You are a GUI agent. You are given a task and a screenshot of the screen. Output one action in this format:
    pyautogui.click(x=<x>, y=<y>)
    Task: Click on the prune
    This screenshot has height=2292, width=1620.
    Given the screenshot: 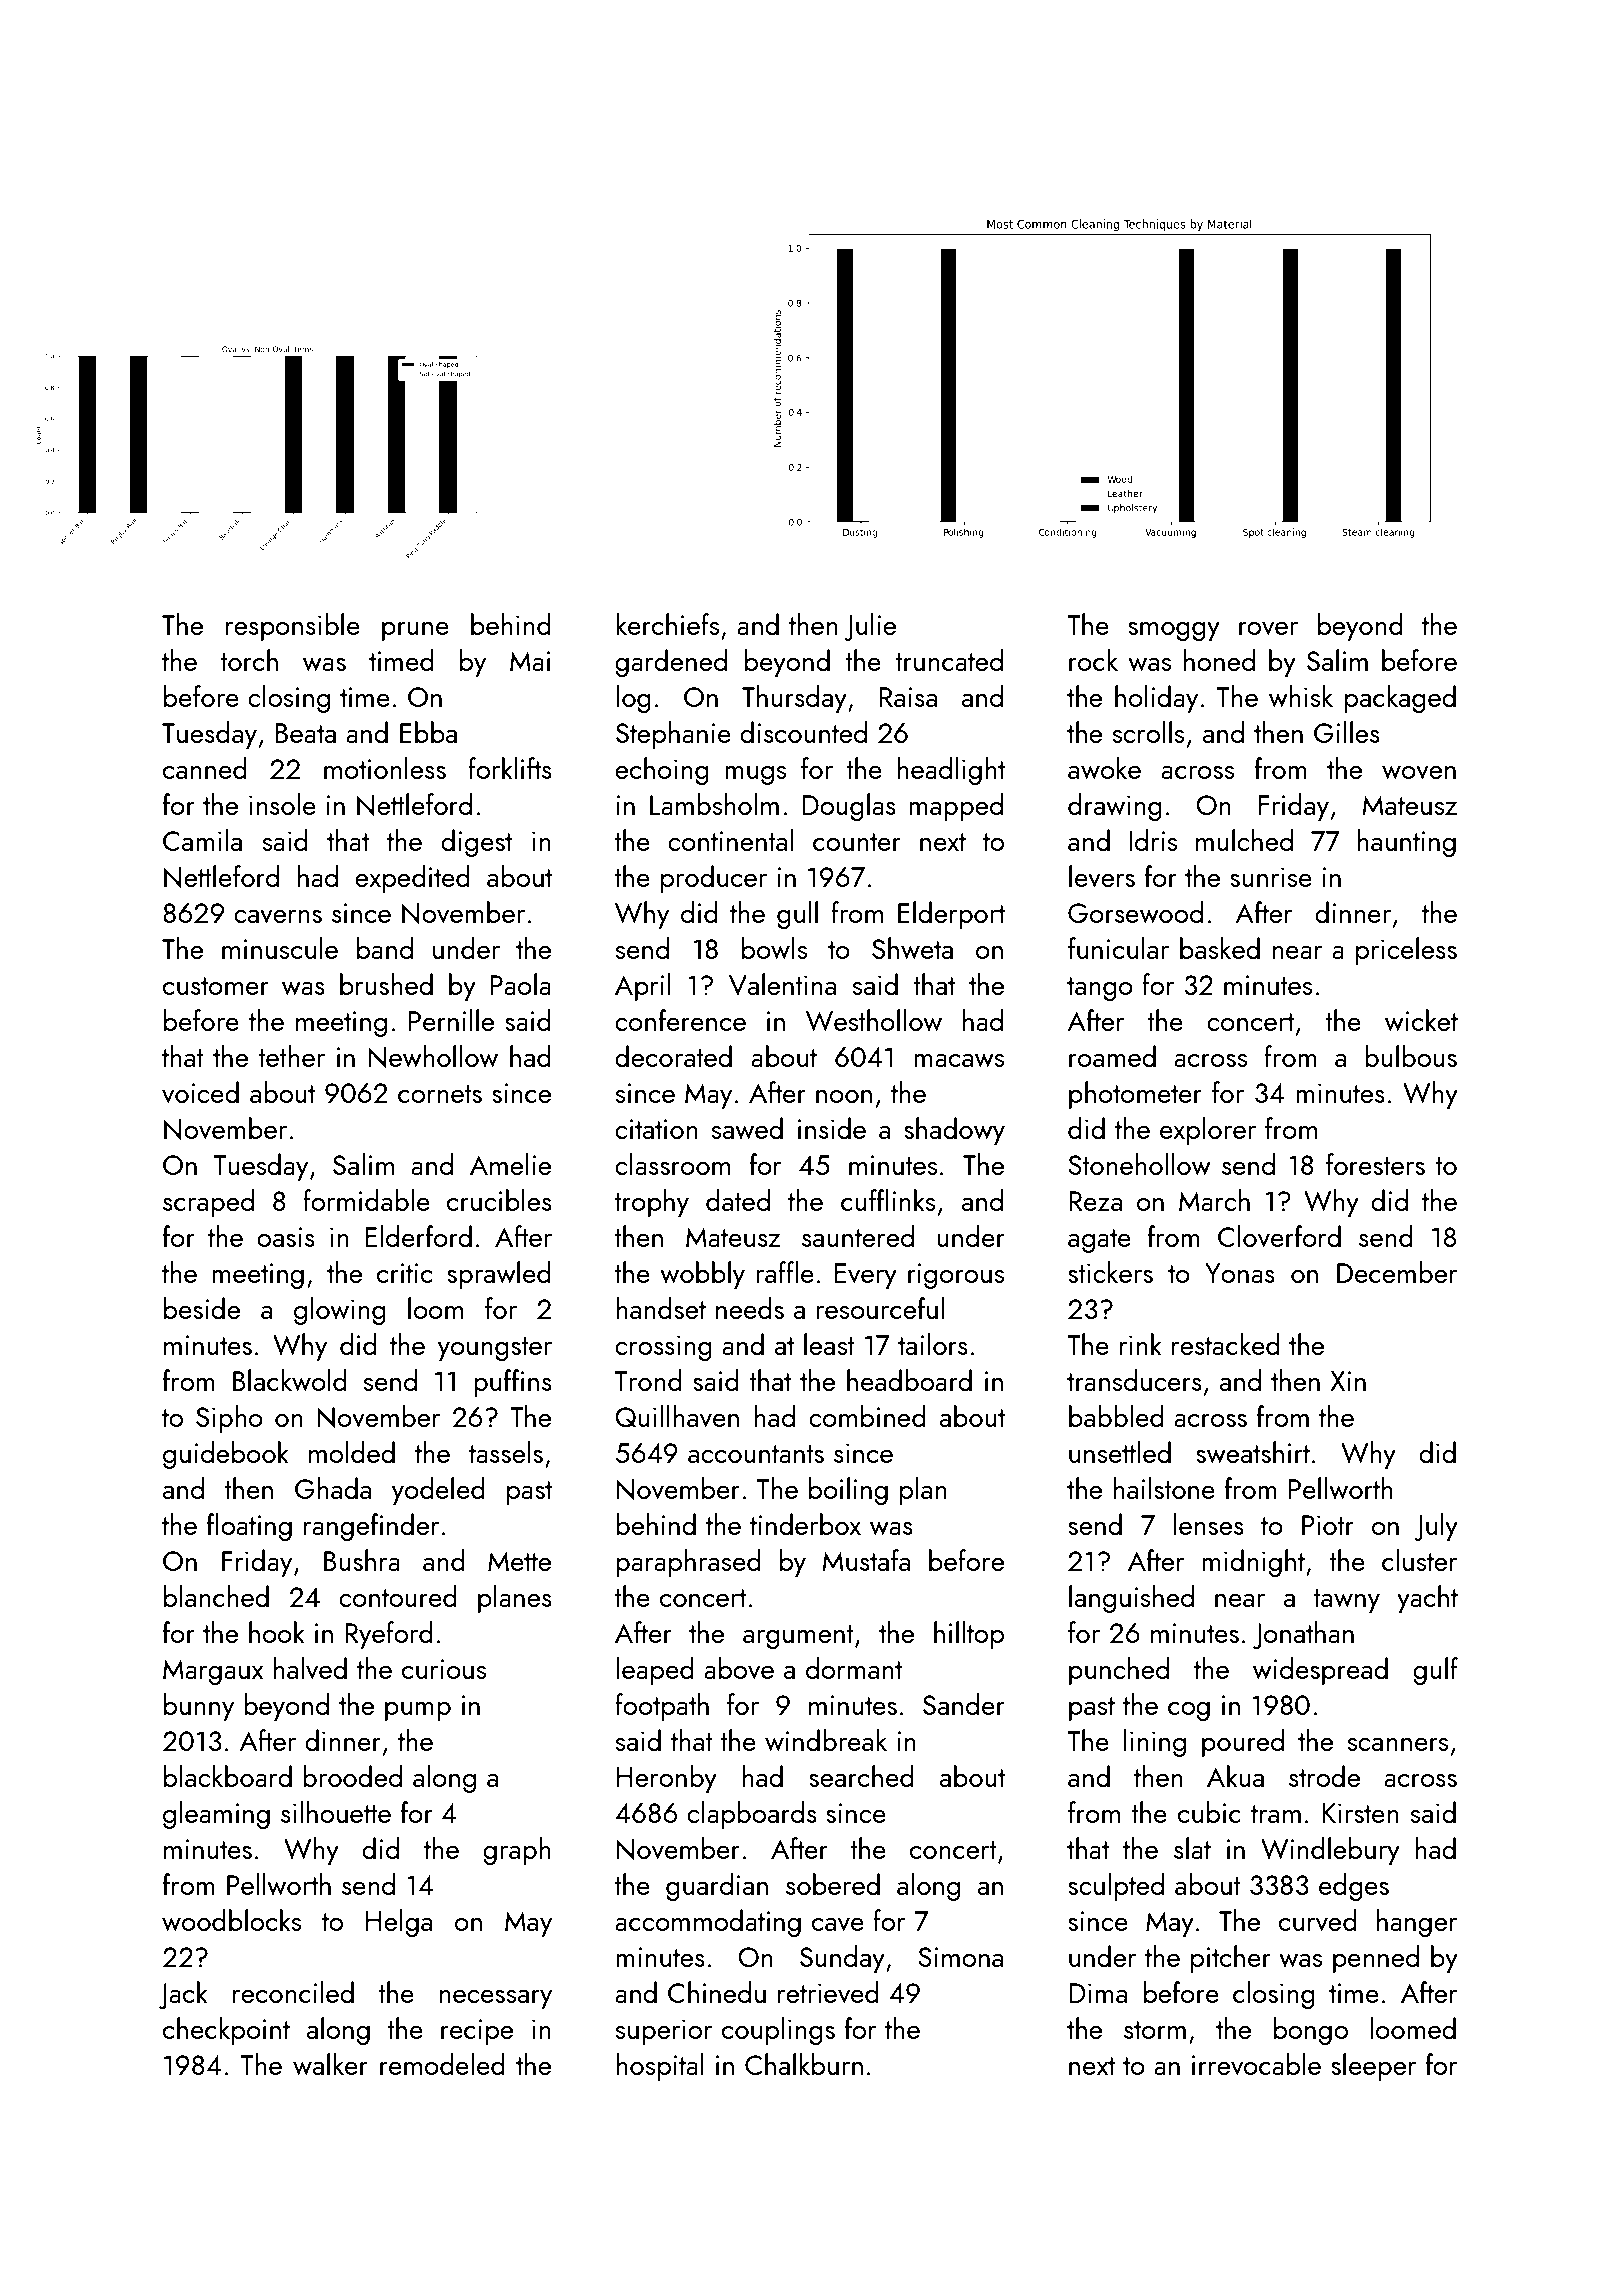 What is the action you would take?
    pyautogui.click(x=415, y=631)
